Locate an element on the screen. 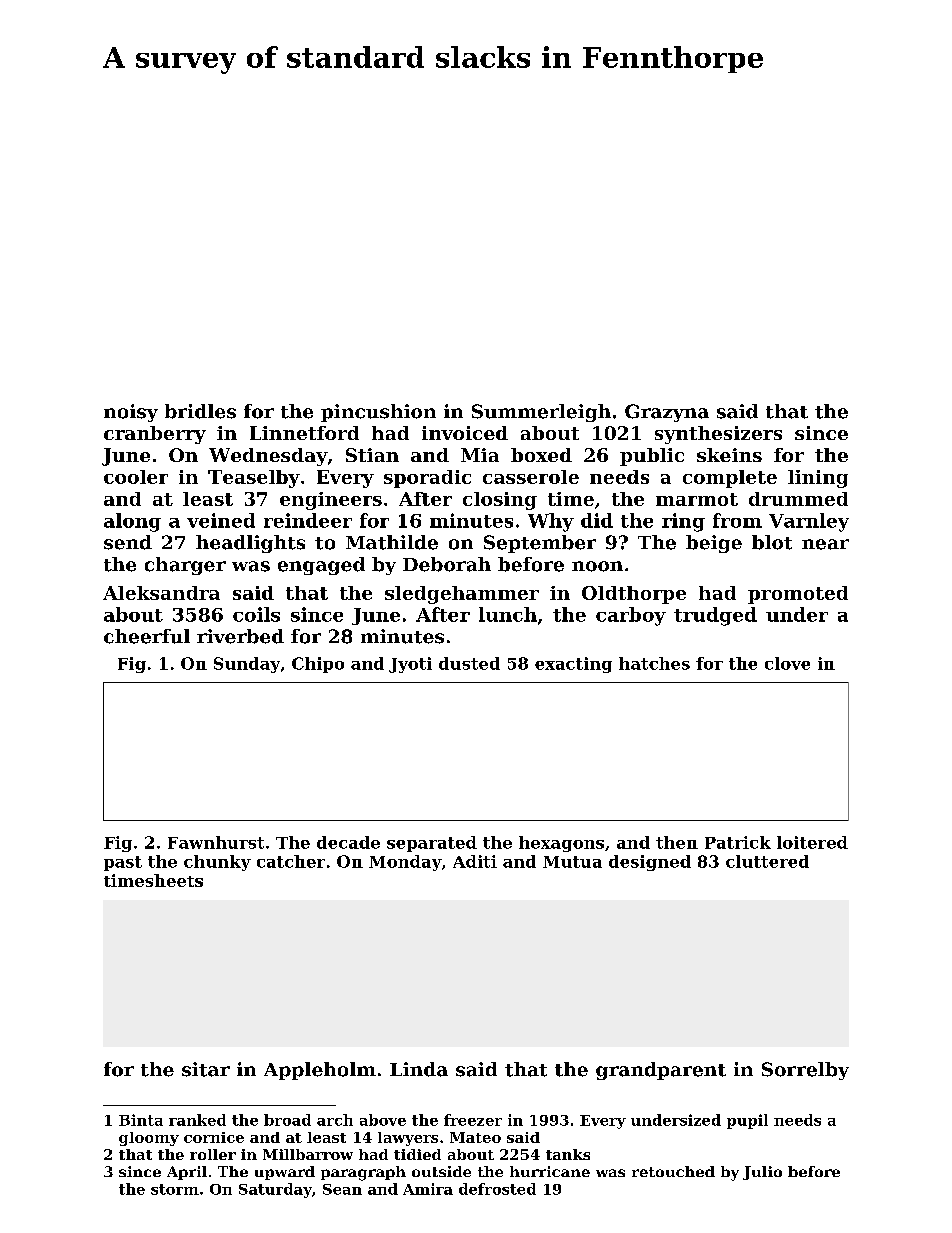  clove is located at coordinates (787, 663).
